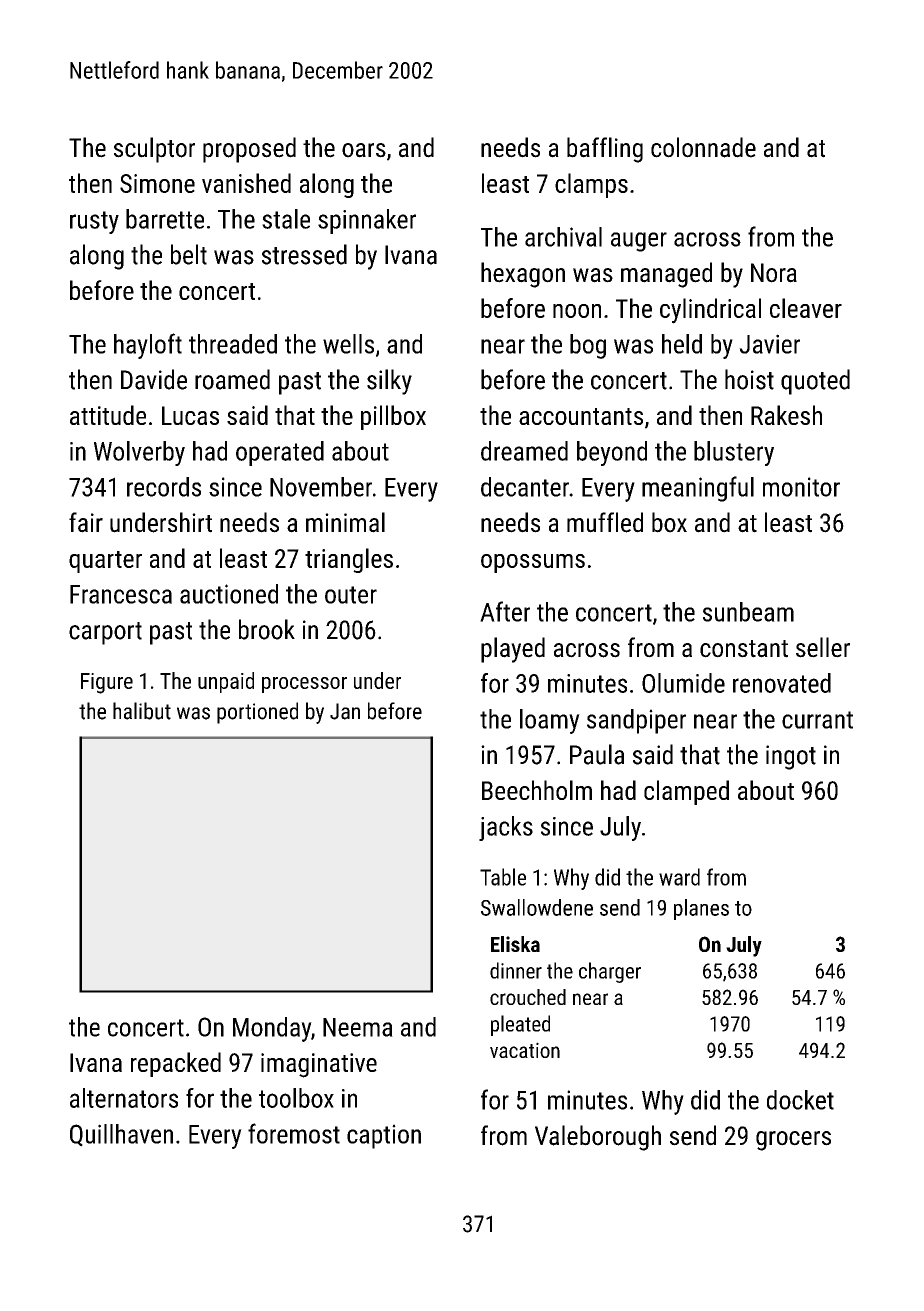 This screenshot has width=924, height=1311. I want to click on wells, so click(348, 344).
